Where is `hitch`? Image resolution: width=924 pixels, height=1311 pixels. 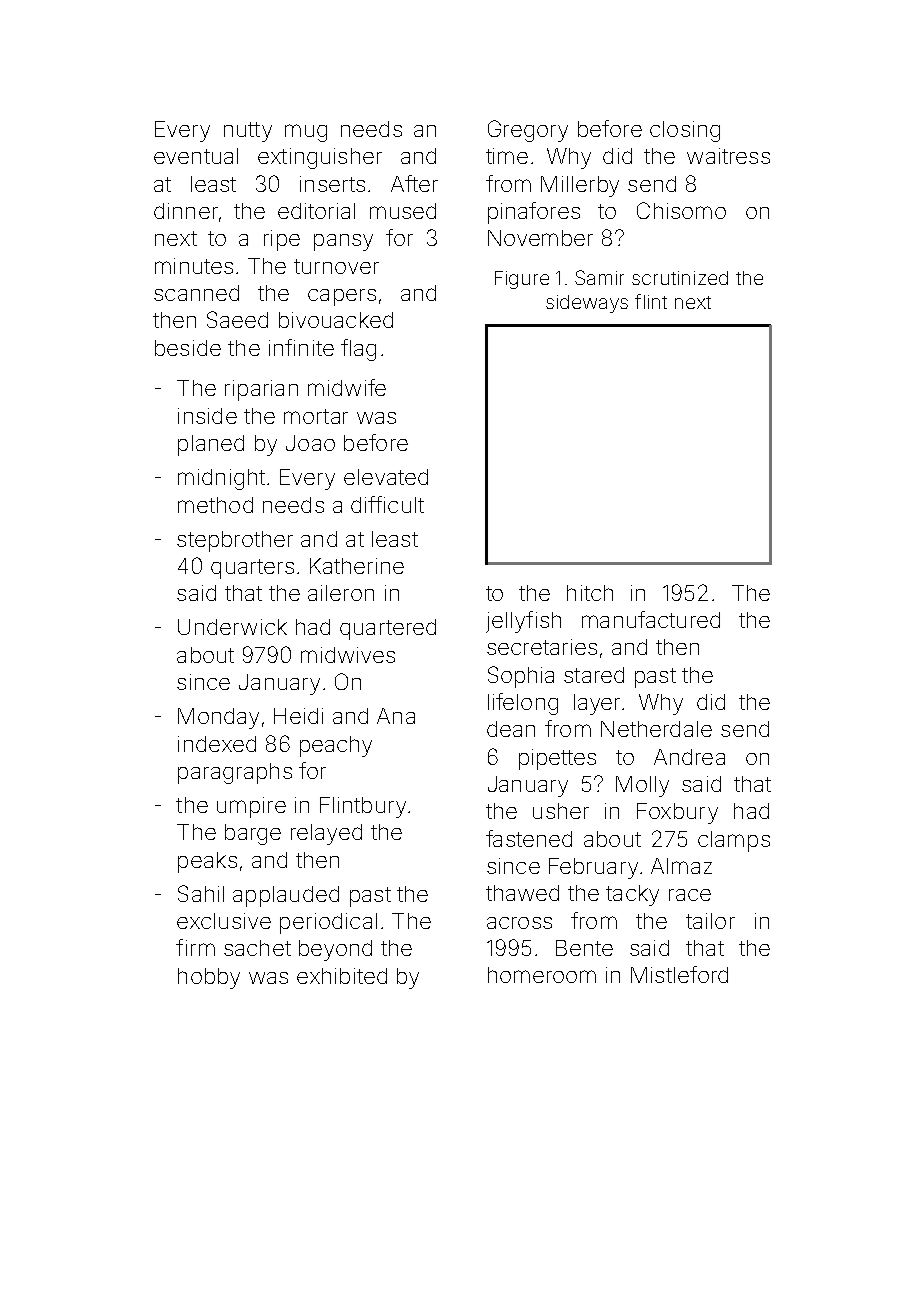
hitch is located at coordinates (590, 593).
